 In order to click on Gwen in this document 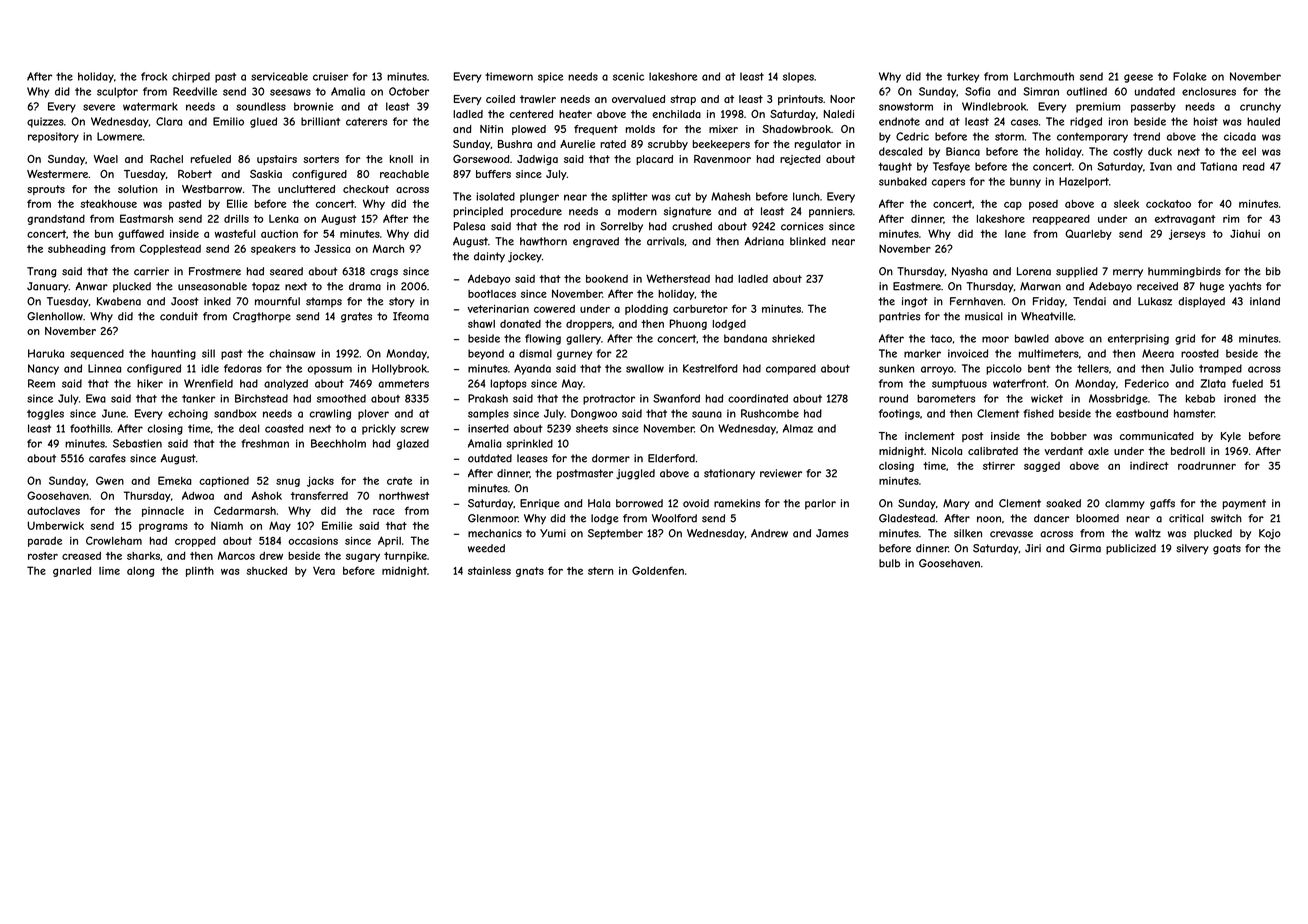, I will do `click(110, 480)`.
